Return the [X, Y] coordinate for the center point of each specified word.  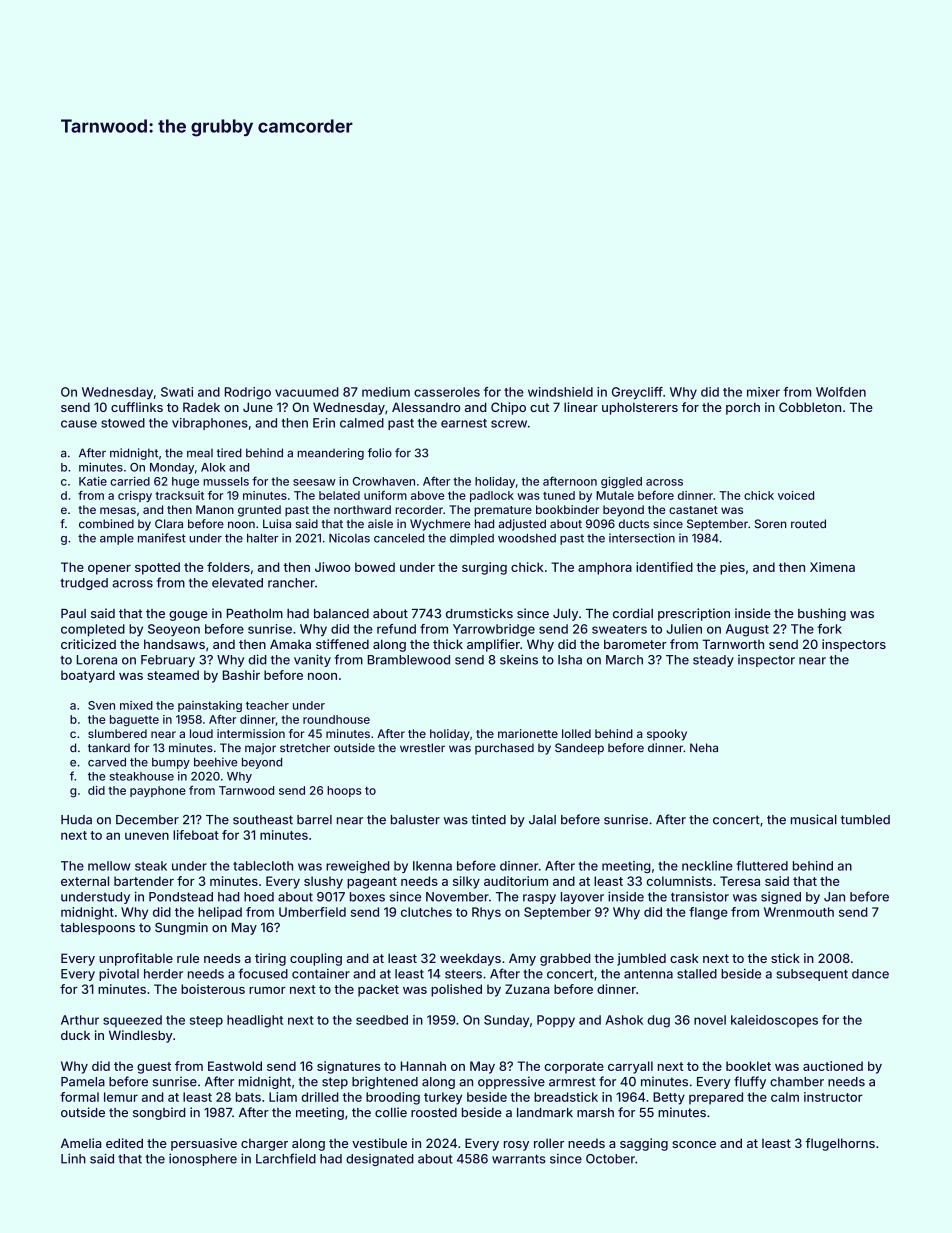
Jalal [542, 820]
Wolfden [841, 392]
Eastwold [235, 1066]
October [610, 1159]
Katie [93, 481]
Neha [704, 747]
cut [539, 407]
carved [107, 762]
